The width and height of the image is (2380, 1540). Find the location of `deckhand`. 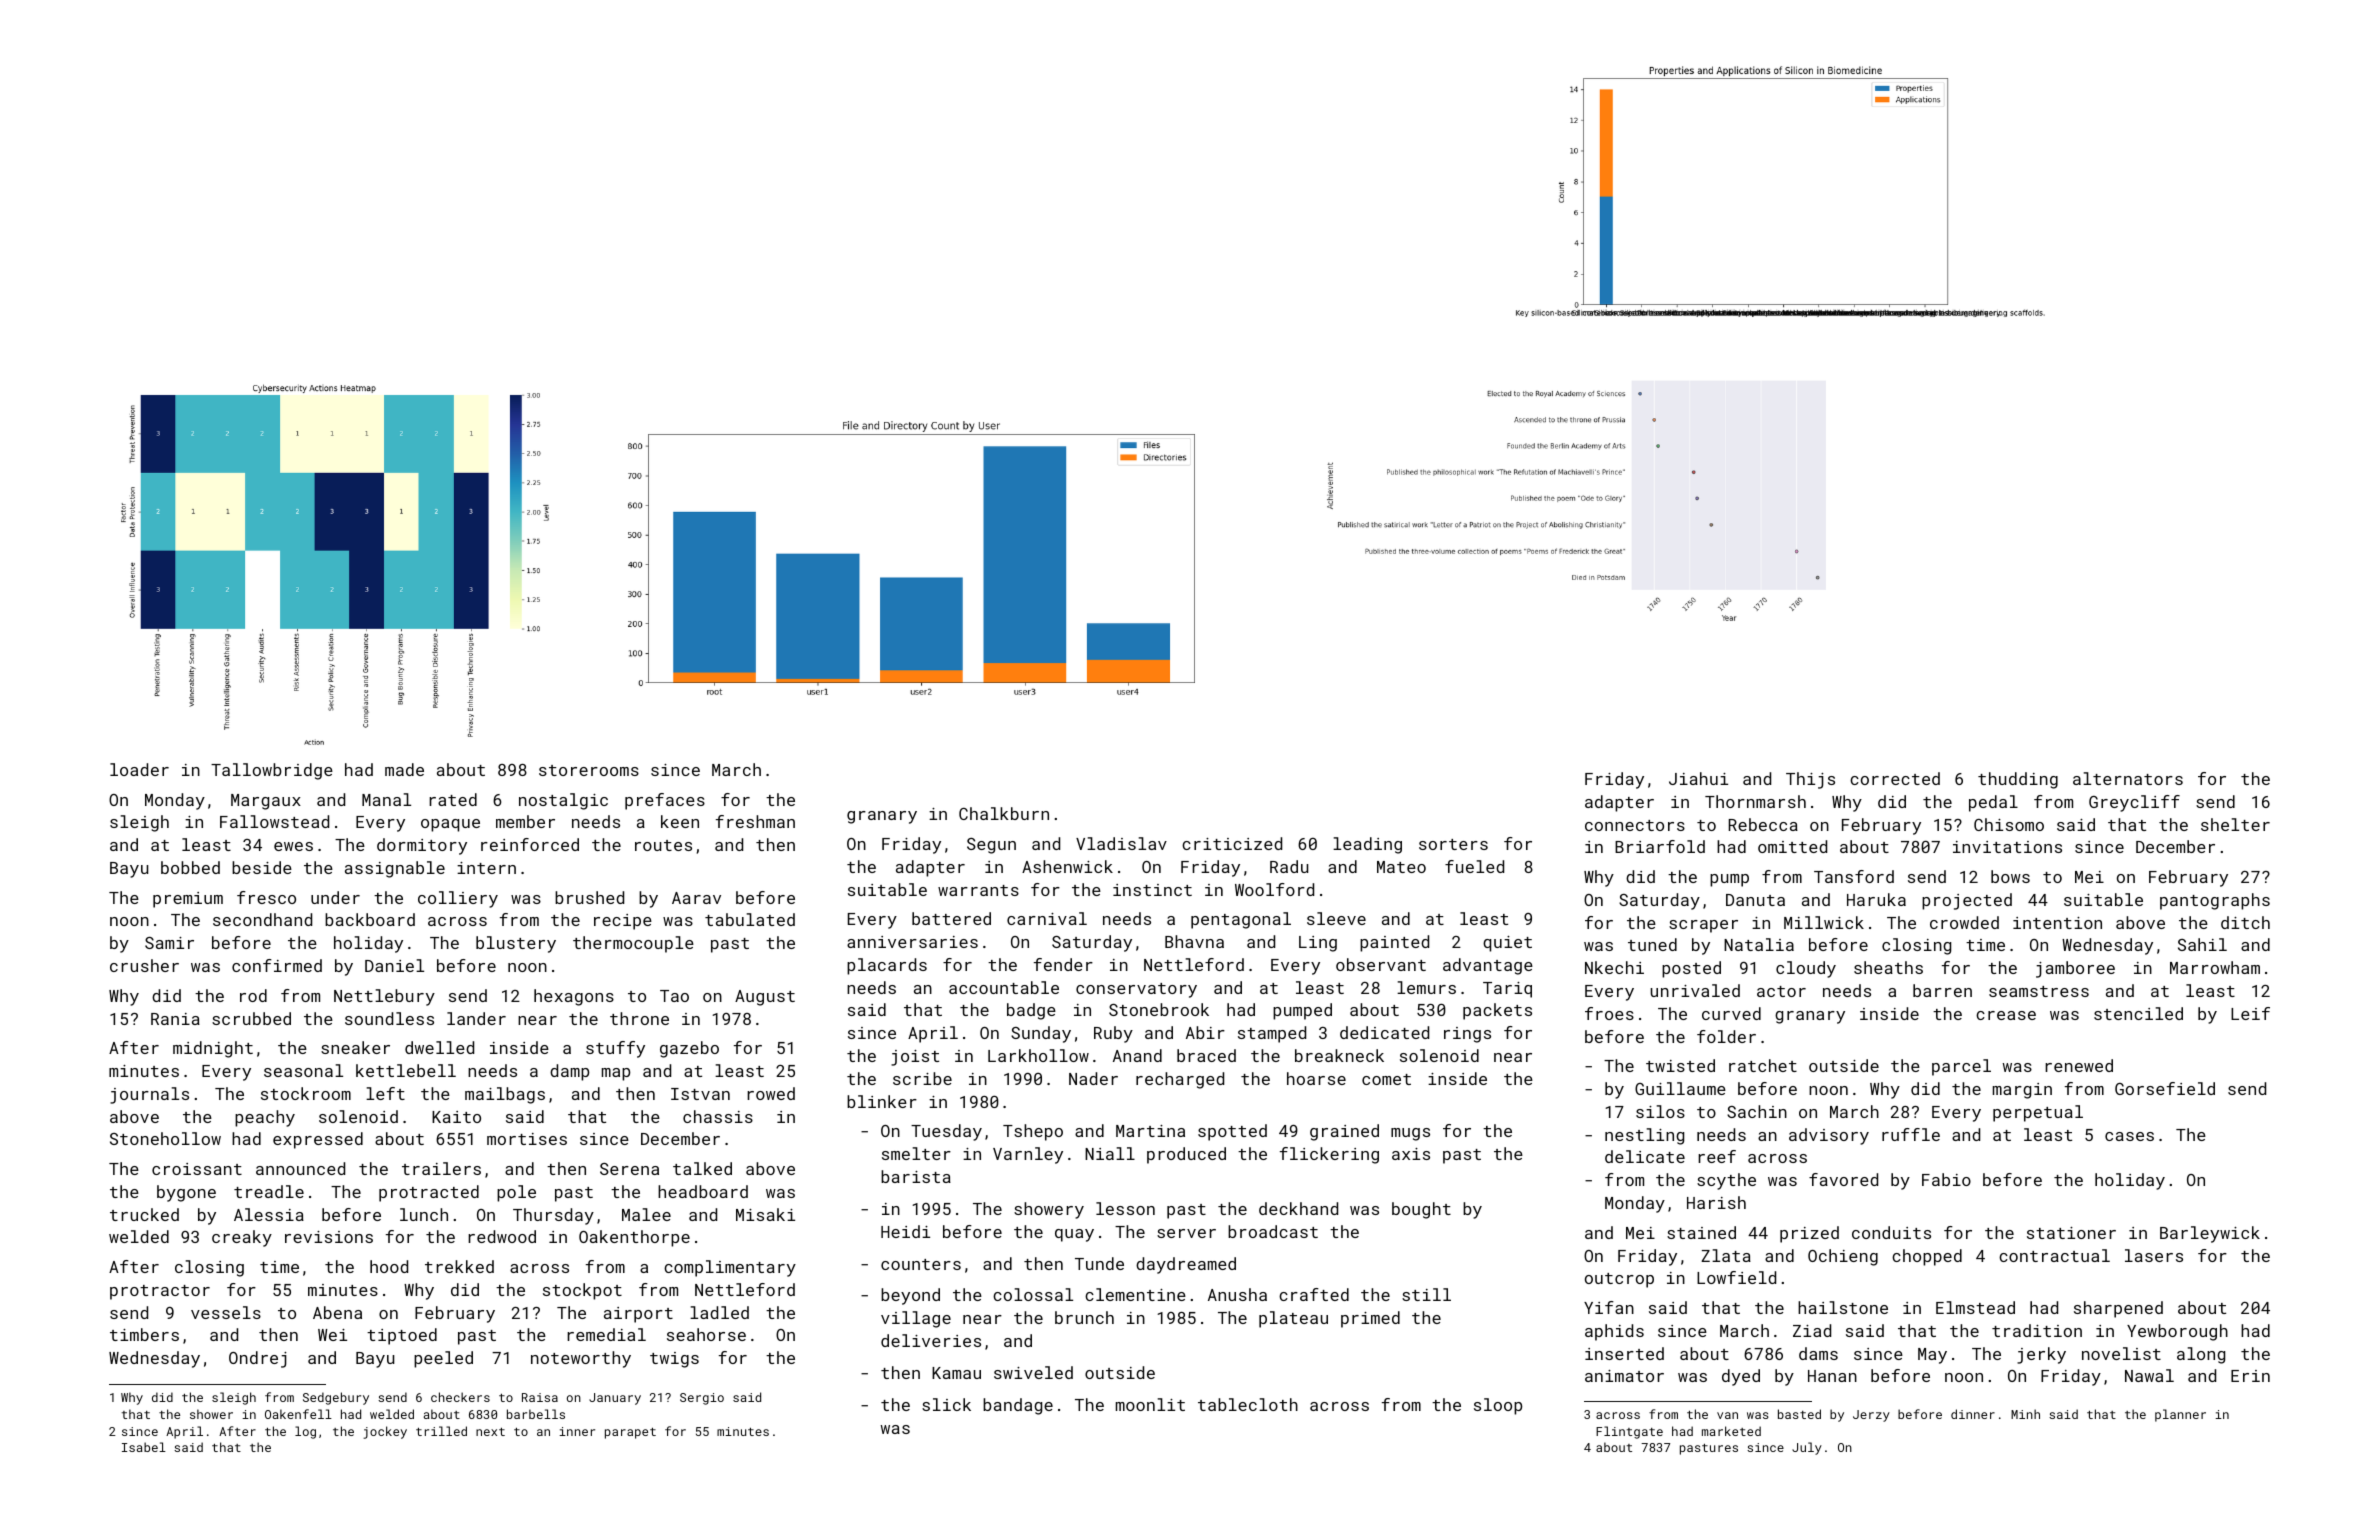

deckhand is located at coordinates (1298, 1208).
